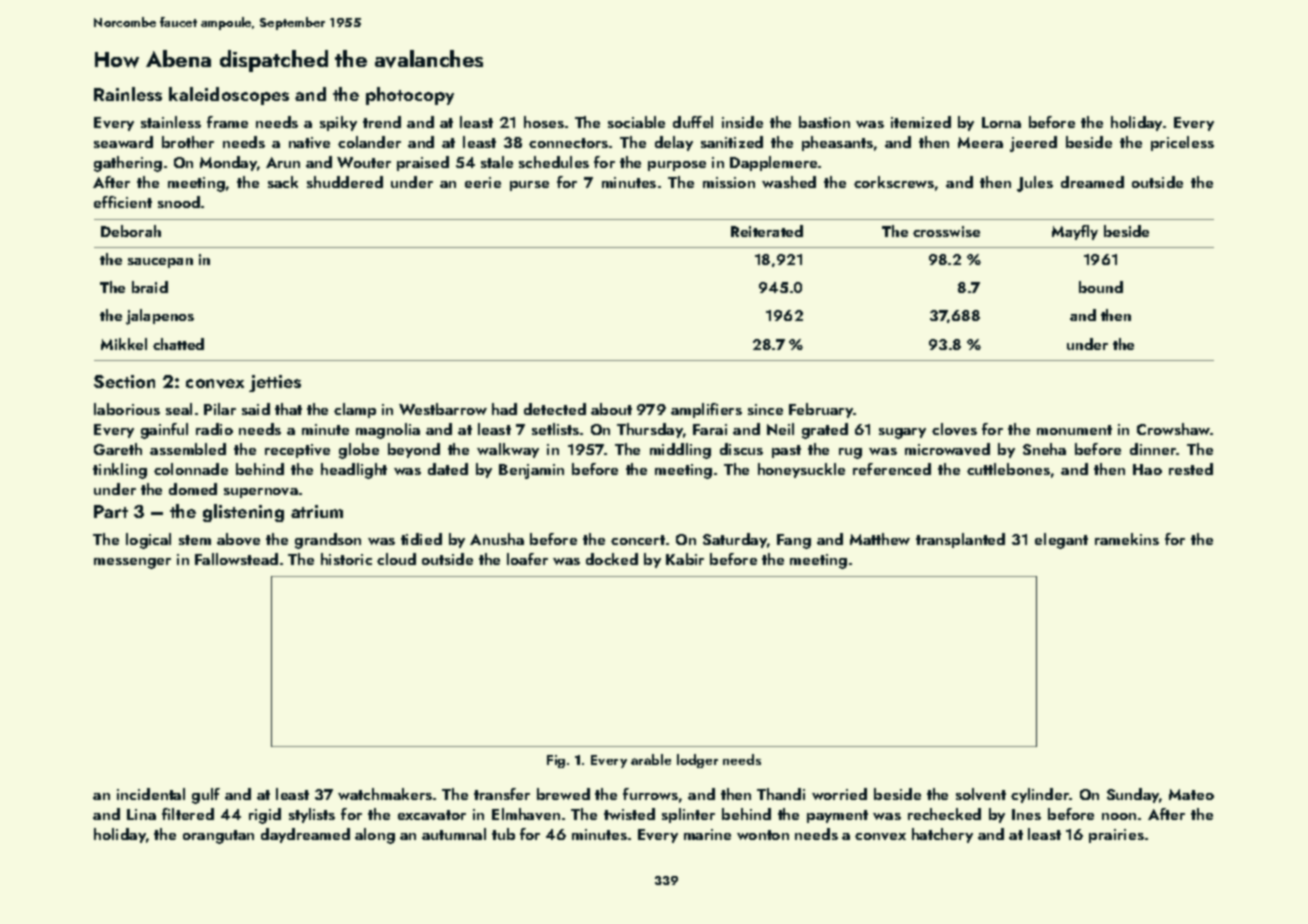  I want to click on Fig, so click(556, 761).
